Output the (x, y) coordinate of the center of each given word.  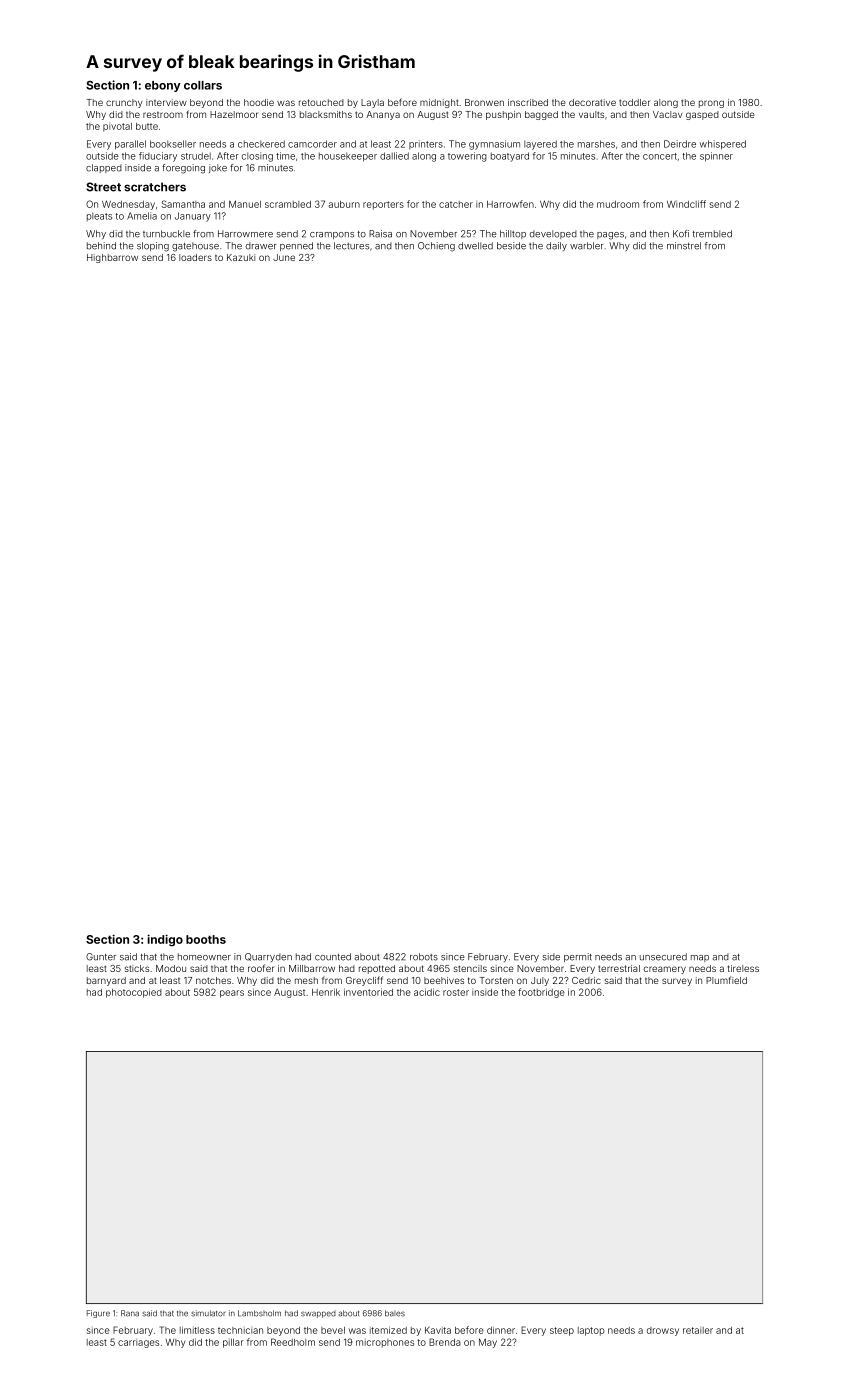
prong (711, 104)
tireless (743, 968)
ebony (163, 86)
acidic (427, 992)
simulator (208, 1313)
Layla (372, 103)
